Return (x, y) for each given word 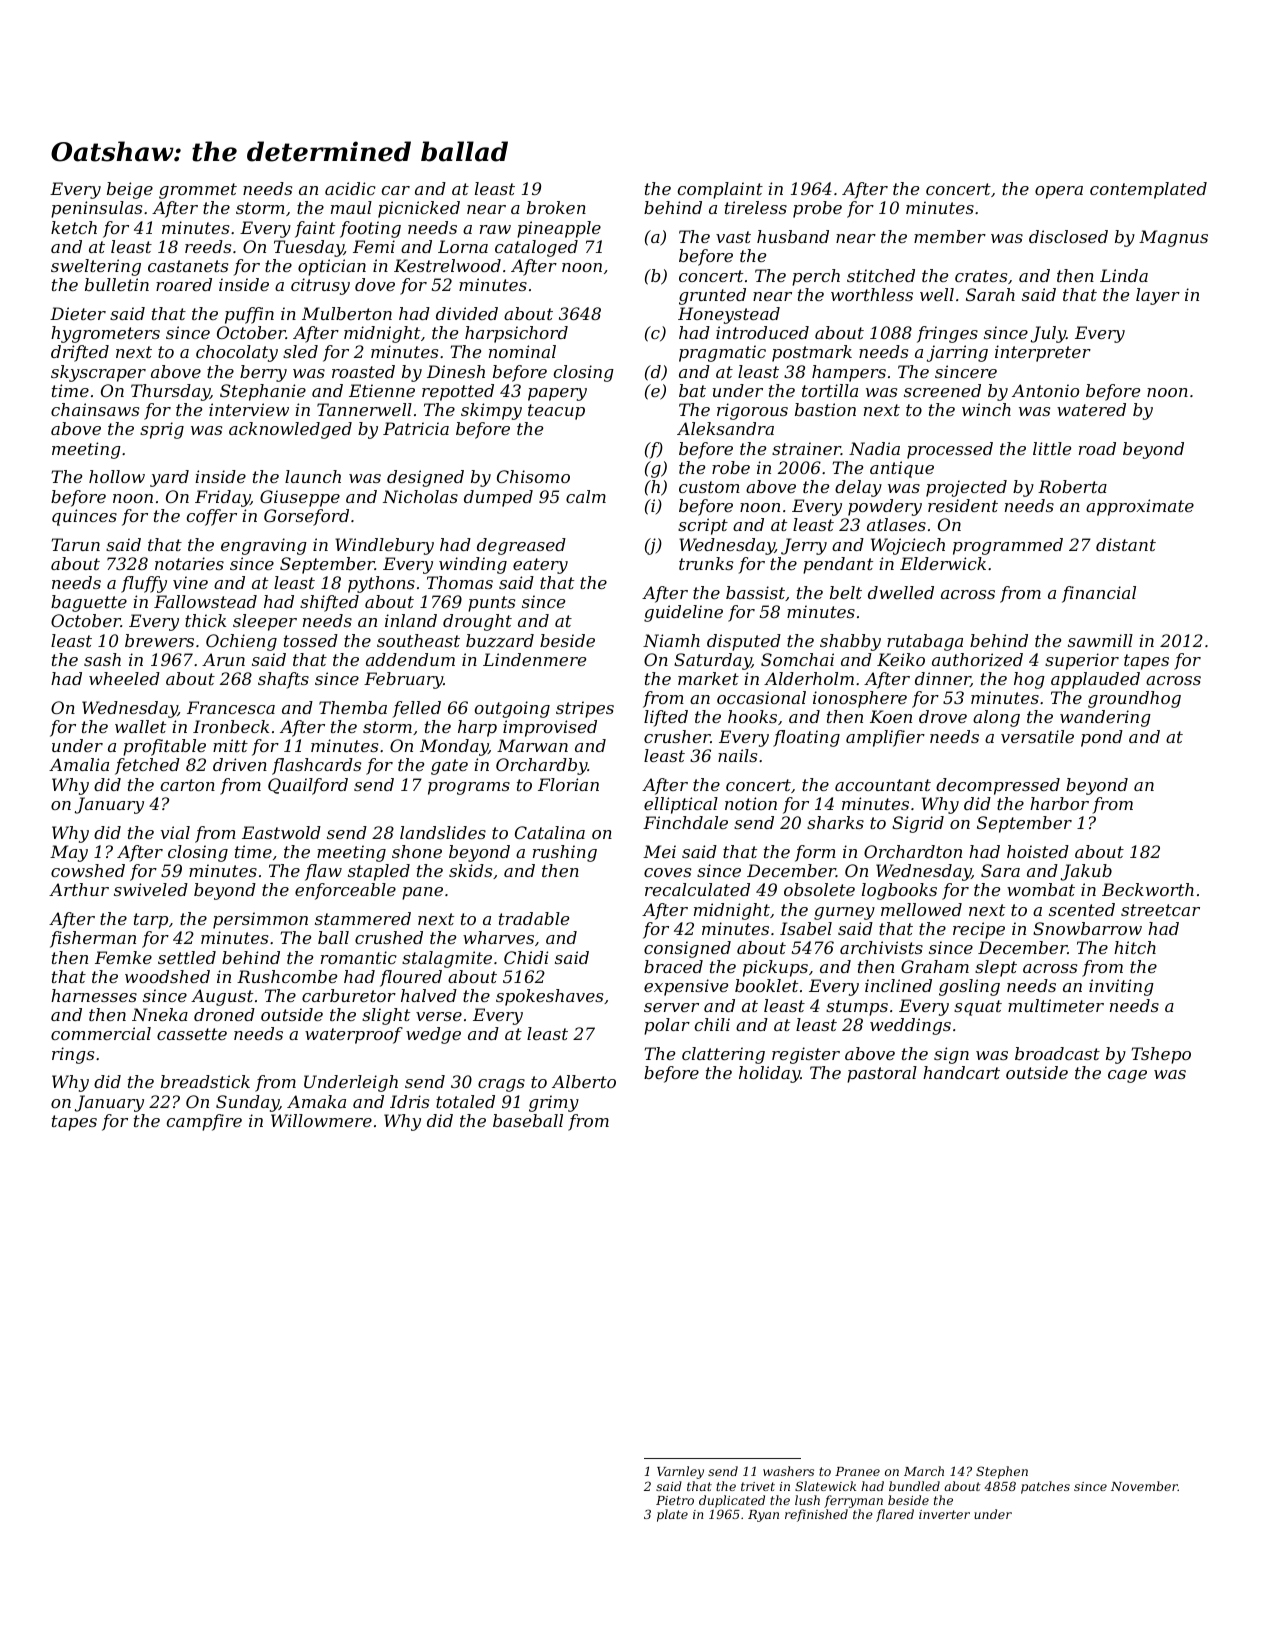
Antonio (1045, 390)
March (924, 1471)
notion (751, 803)
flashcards (316, 766)
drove (943, 716)
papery (557, 394)
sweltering (96, 267)
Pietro (675, 1500)
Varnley (680, 1472)
